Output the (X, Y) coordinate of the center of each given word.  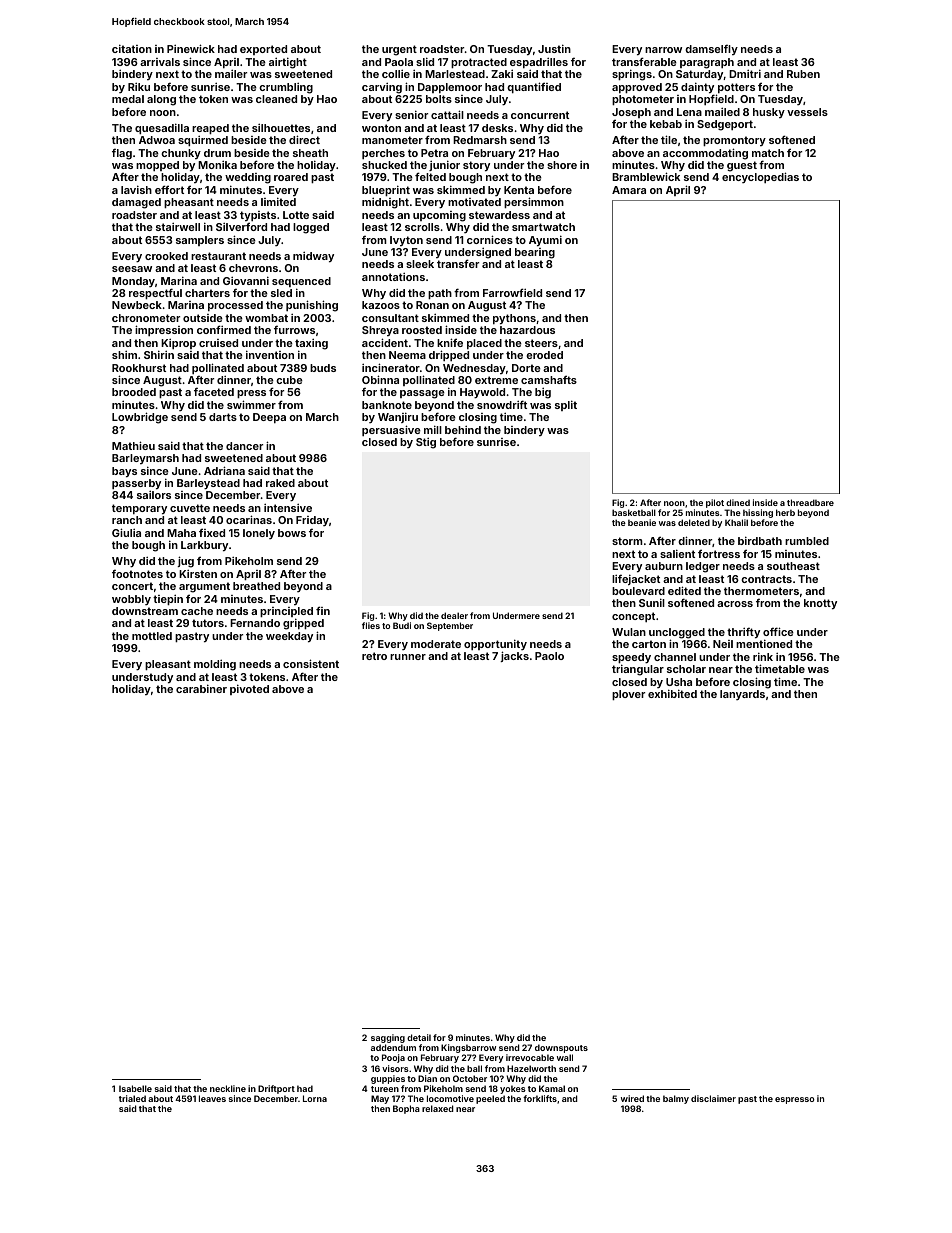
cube (289, 380)
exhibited (672, 693)
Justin (554, 48)
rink (763, 656)
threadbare (810, 502)
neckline (228, 1088)
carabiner (201, 688)
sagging (388, 1039)
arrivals (160, 62)
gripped (303, 624)
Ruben (803, 74)
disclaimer (713, 1098)
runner (408, 657)
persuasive (391, 430)
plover (628, 695)
